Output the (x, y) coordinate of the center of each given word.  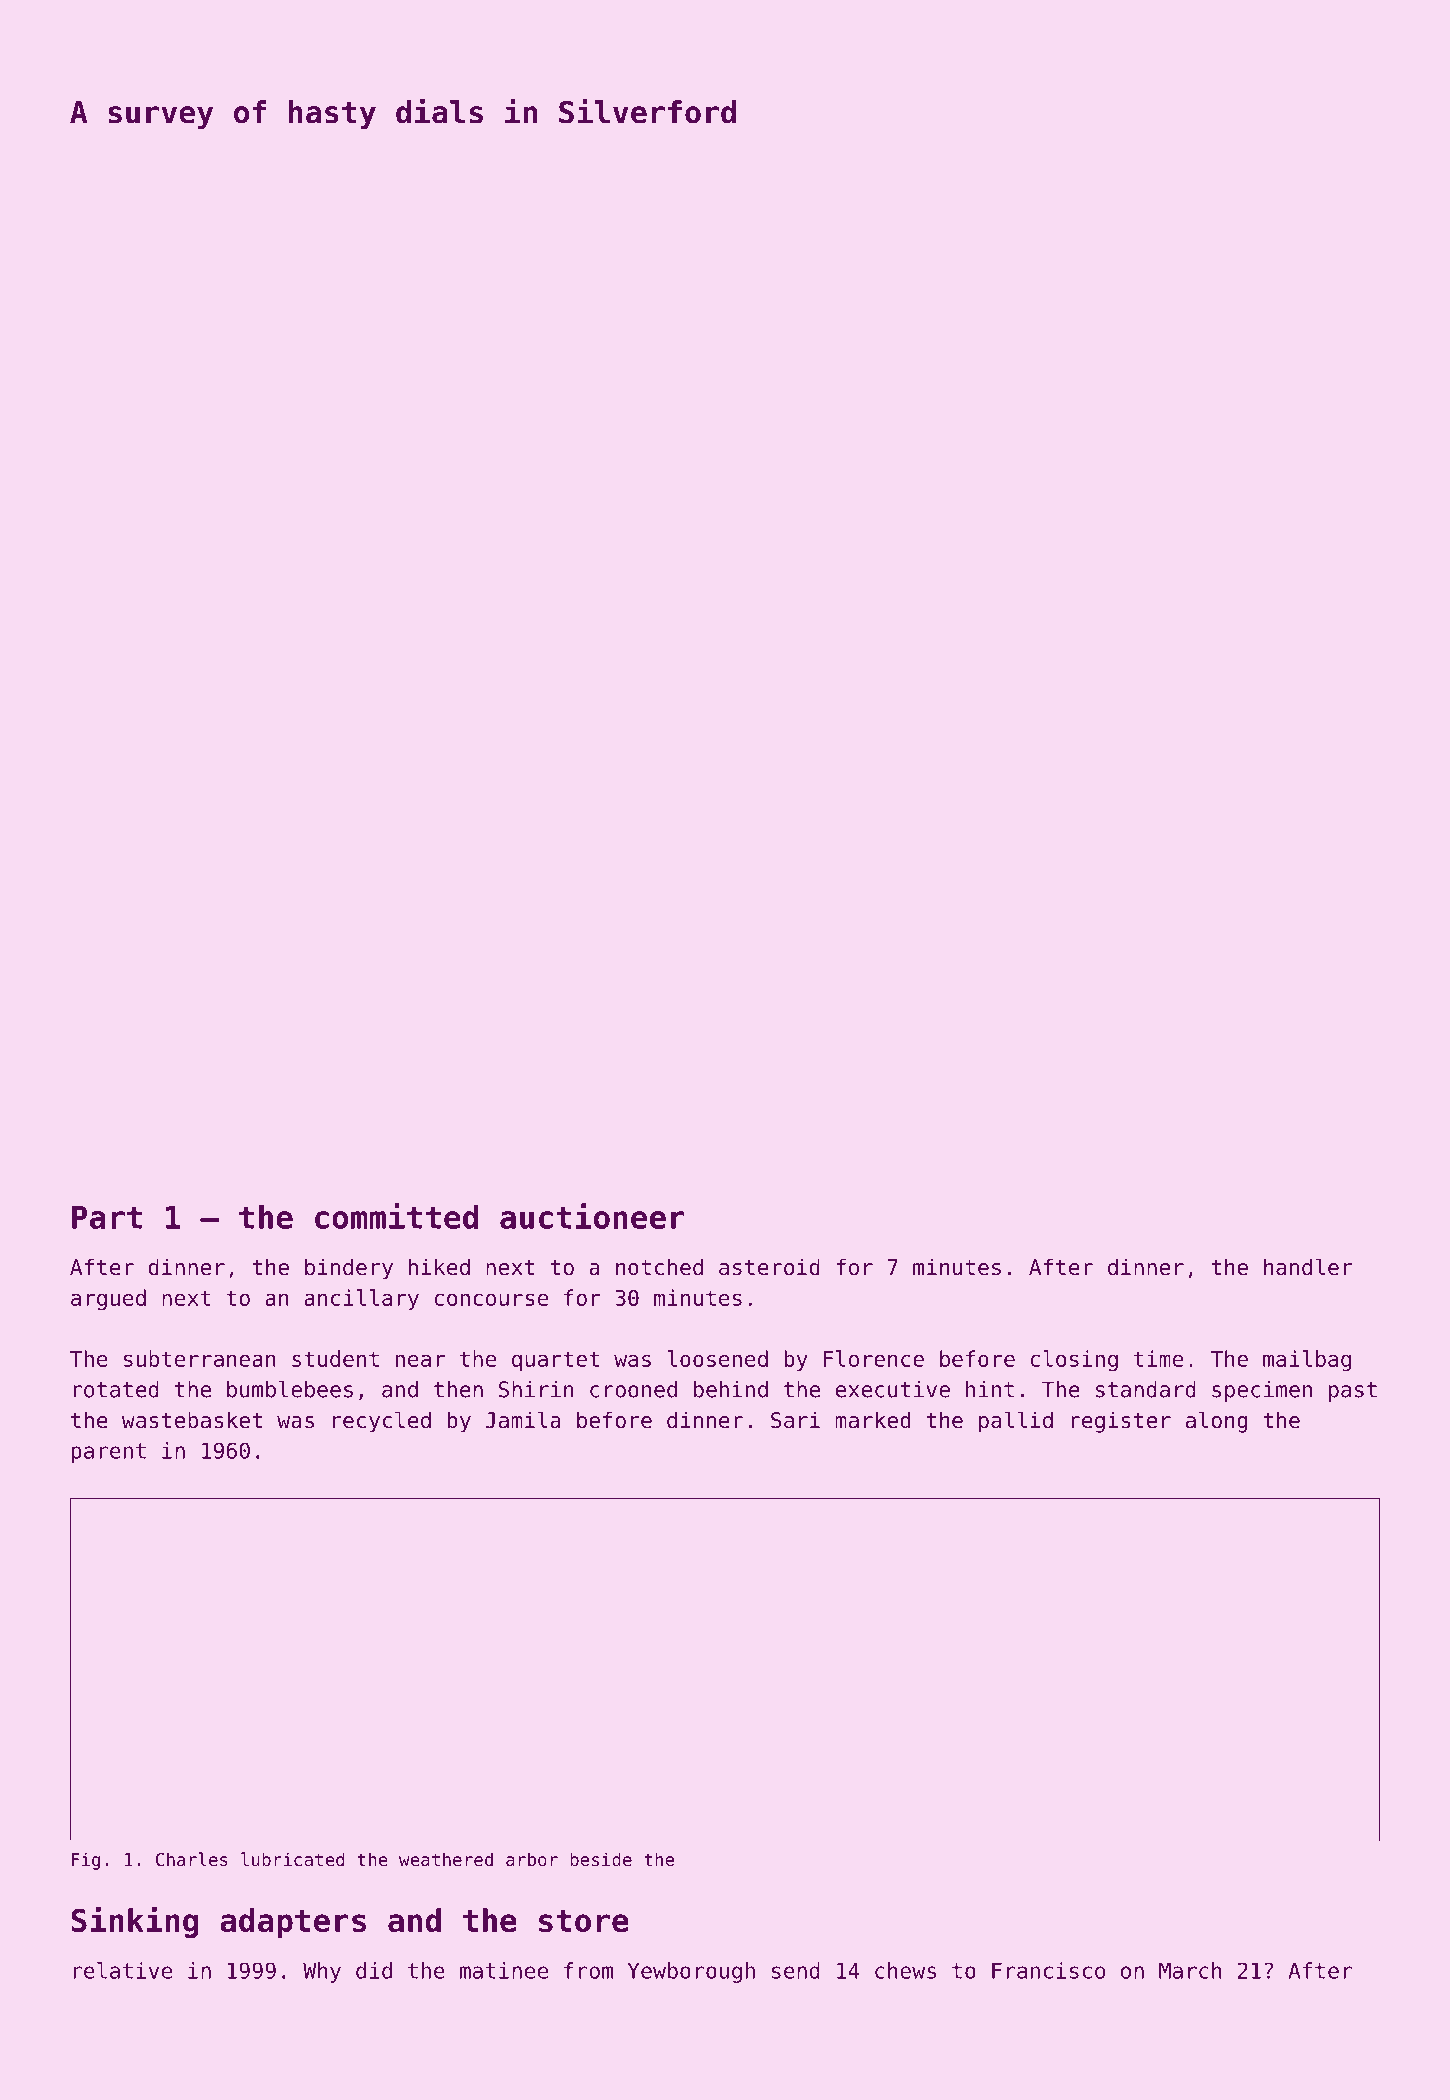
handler (1308, 1267)
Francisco (1048, 1970)
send (796, 1970)
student (335, 1358)
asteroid (769, 1267)
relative (122, 1970)
